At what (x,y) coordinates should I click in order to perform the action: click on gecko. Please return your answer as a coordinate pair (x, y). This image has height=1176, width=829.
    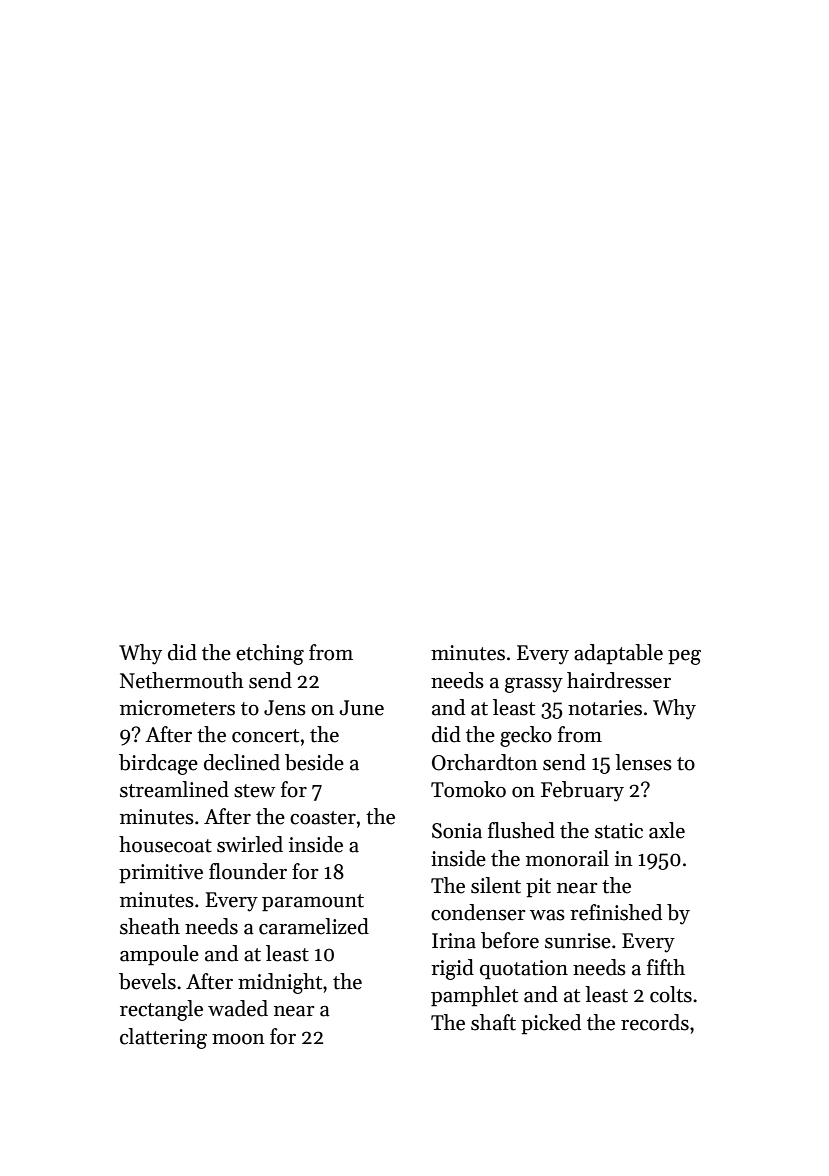
    Looking at the image, I should click on (526, 736).
